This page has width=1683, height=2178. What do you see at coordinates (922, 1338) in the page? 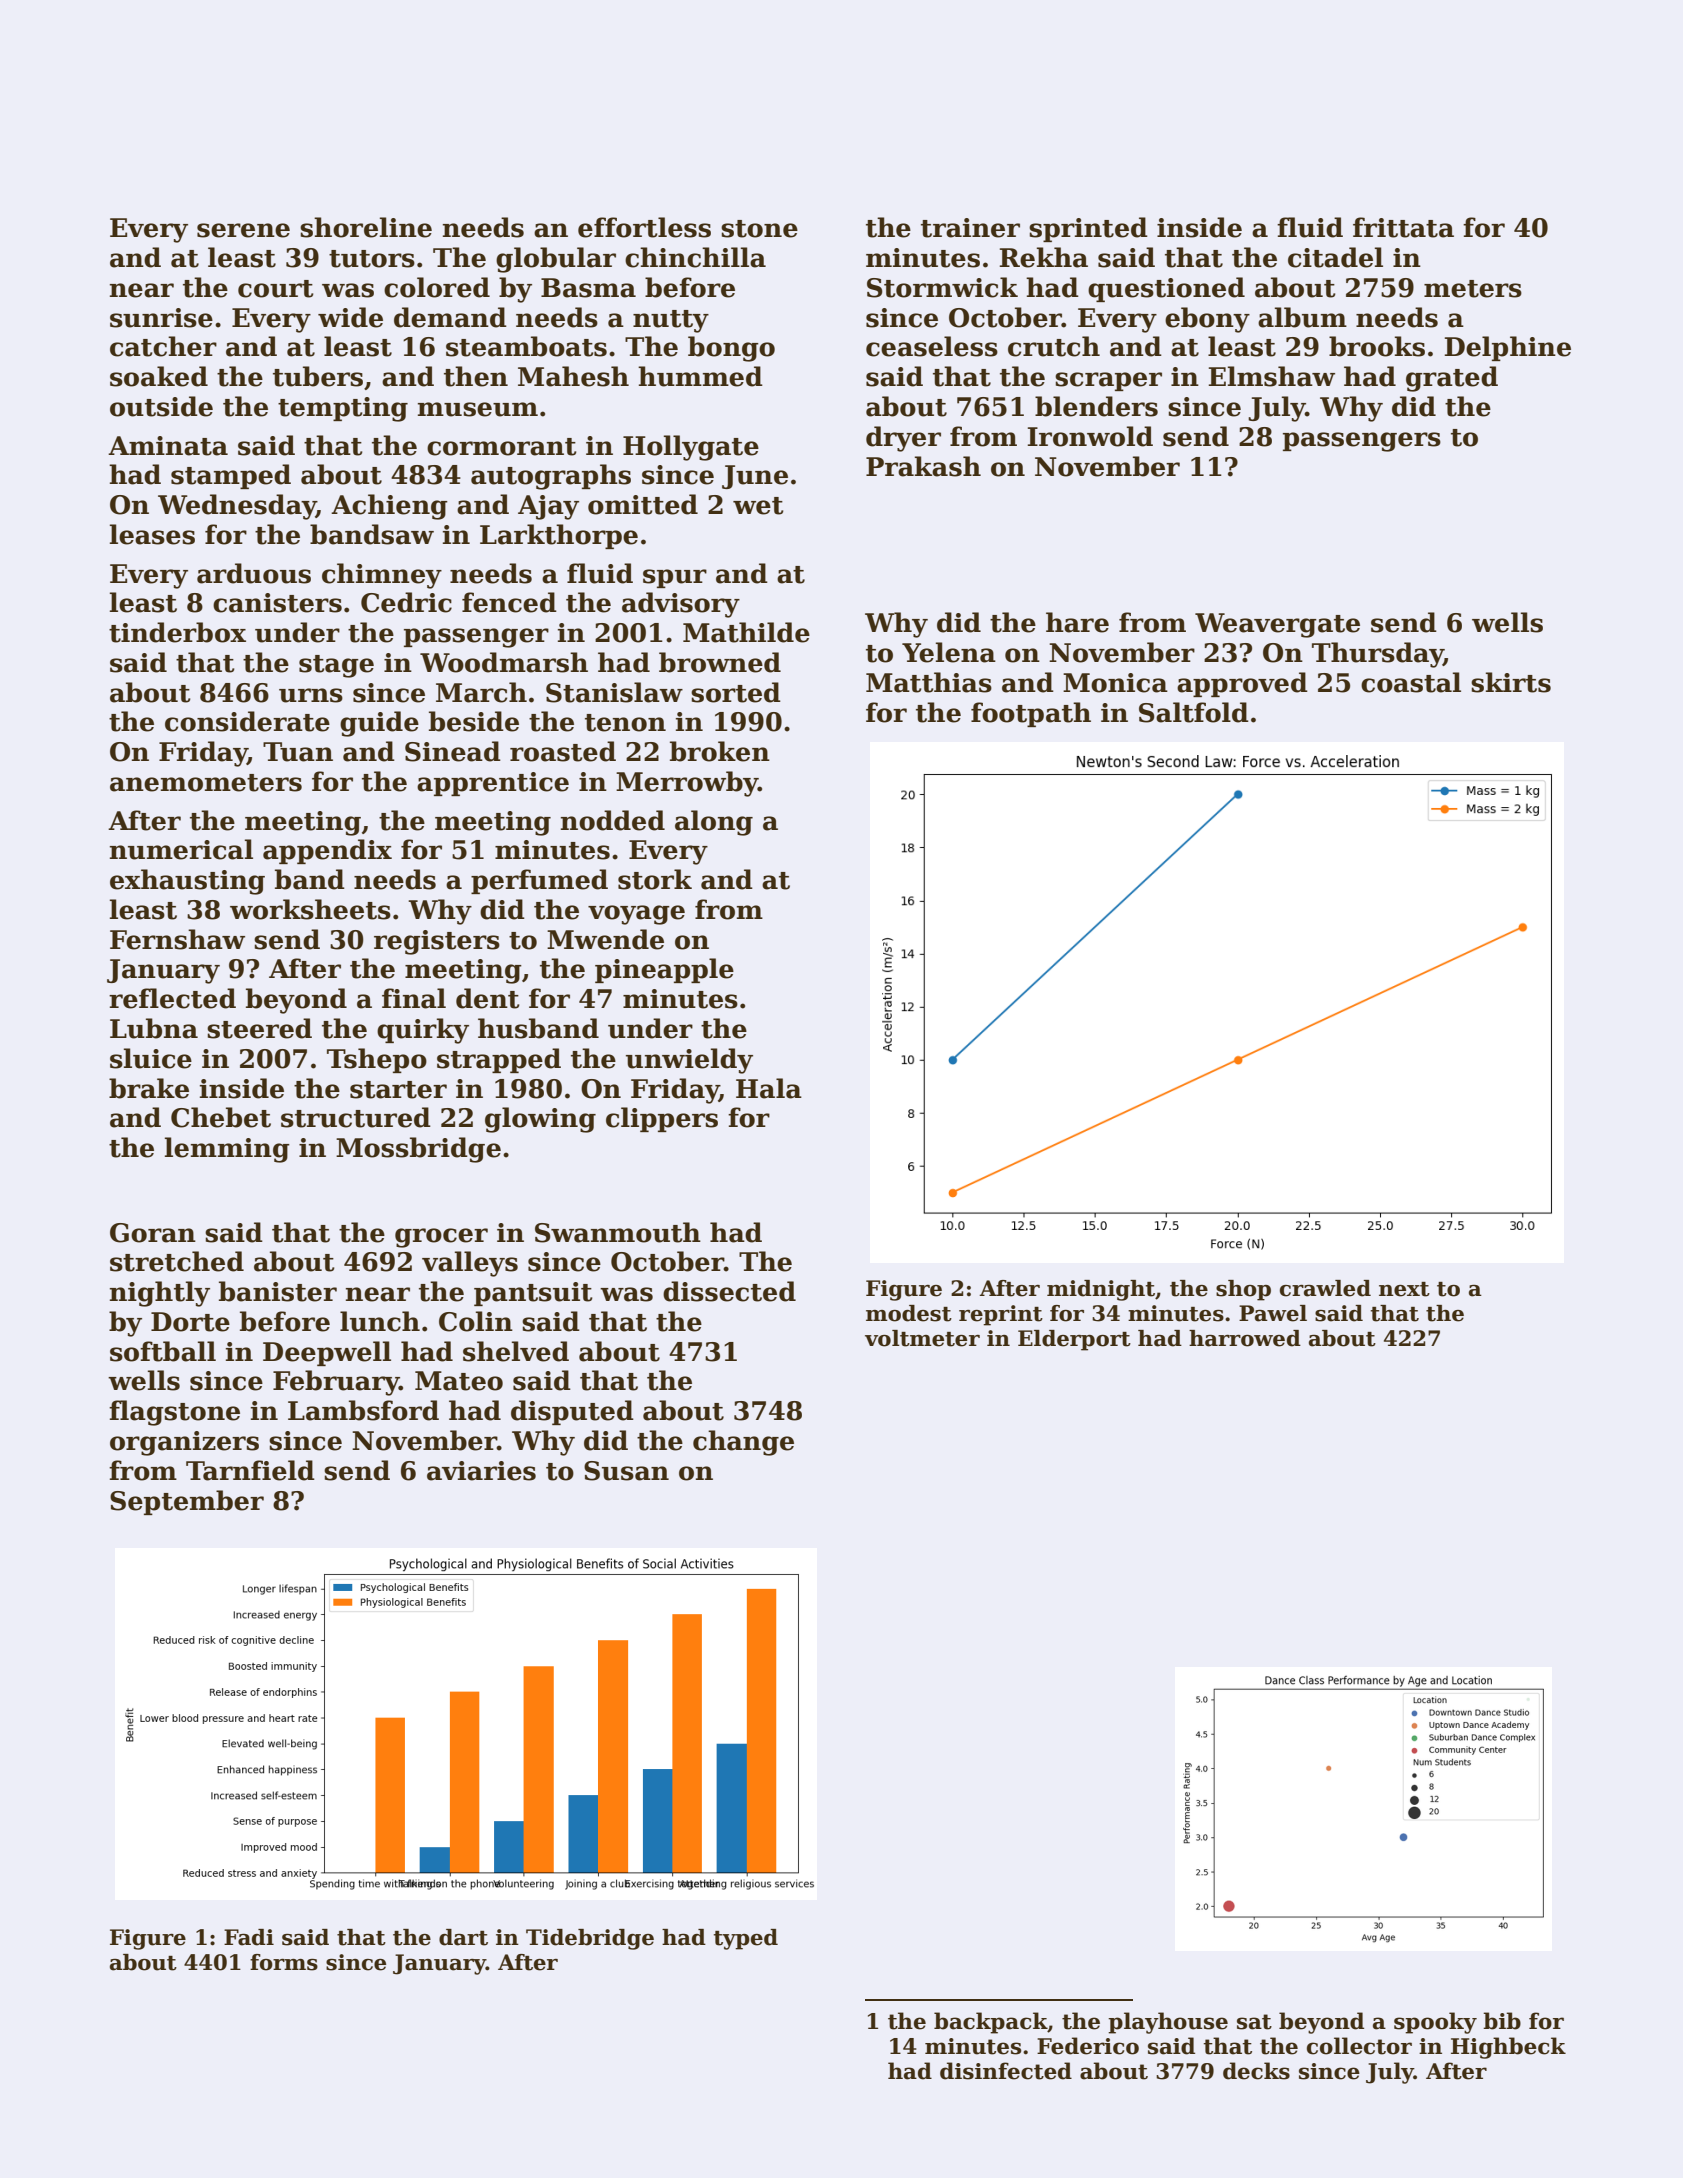
I see `voltmeter` at bounding box center [922, 1338].
